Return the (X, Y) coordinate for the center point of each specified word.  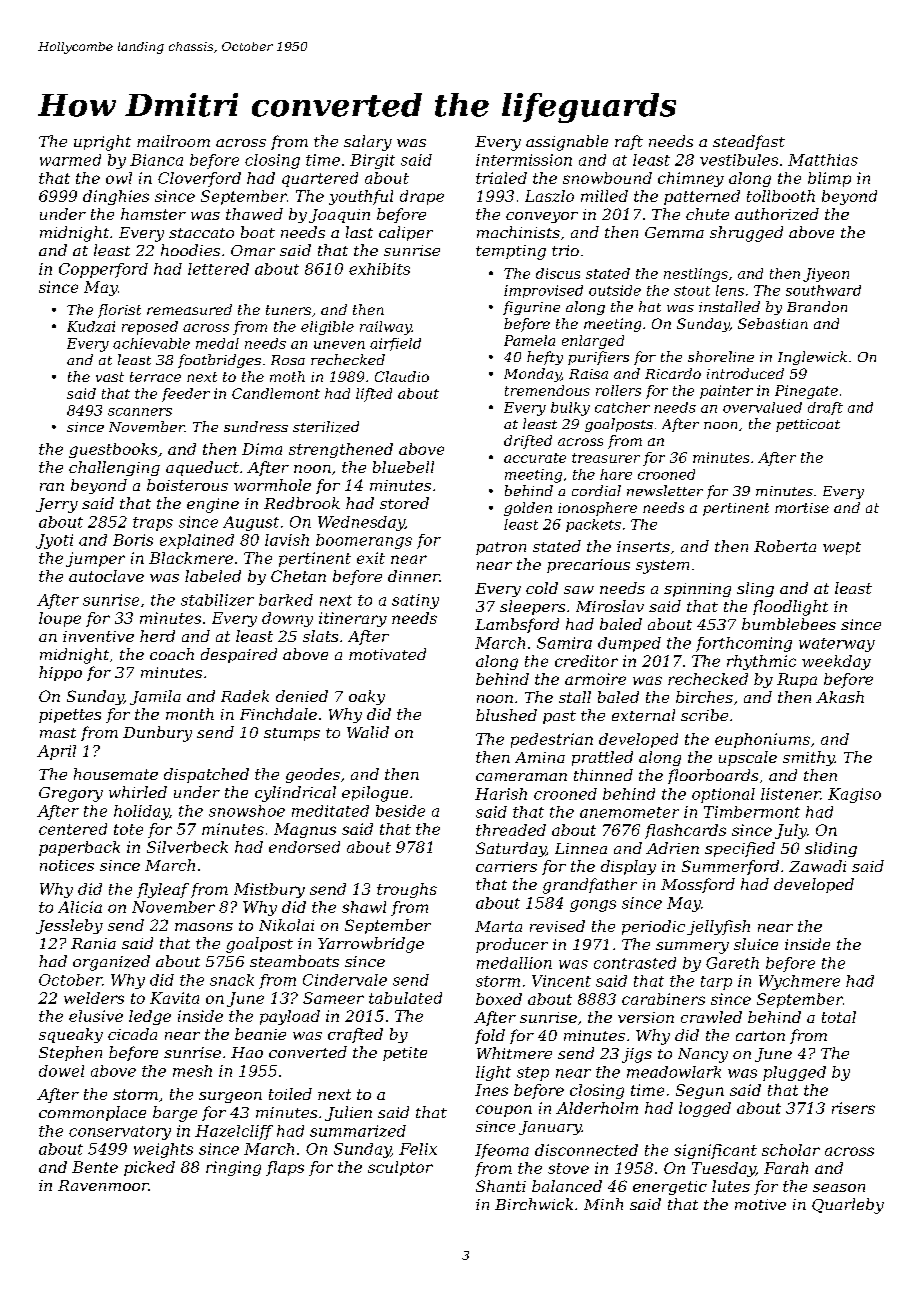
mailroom (173, 141)
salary (368, 143)
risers (853, 1108)
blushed (506, 715)
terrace (155, 377)
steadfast (749, 142)
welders (94, 998)
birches (704, 697)
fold (490, 1036)
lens (730, 290)
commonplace (92, 1113)
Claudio (402, 376)
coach (172, 654)
